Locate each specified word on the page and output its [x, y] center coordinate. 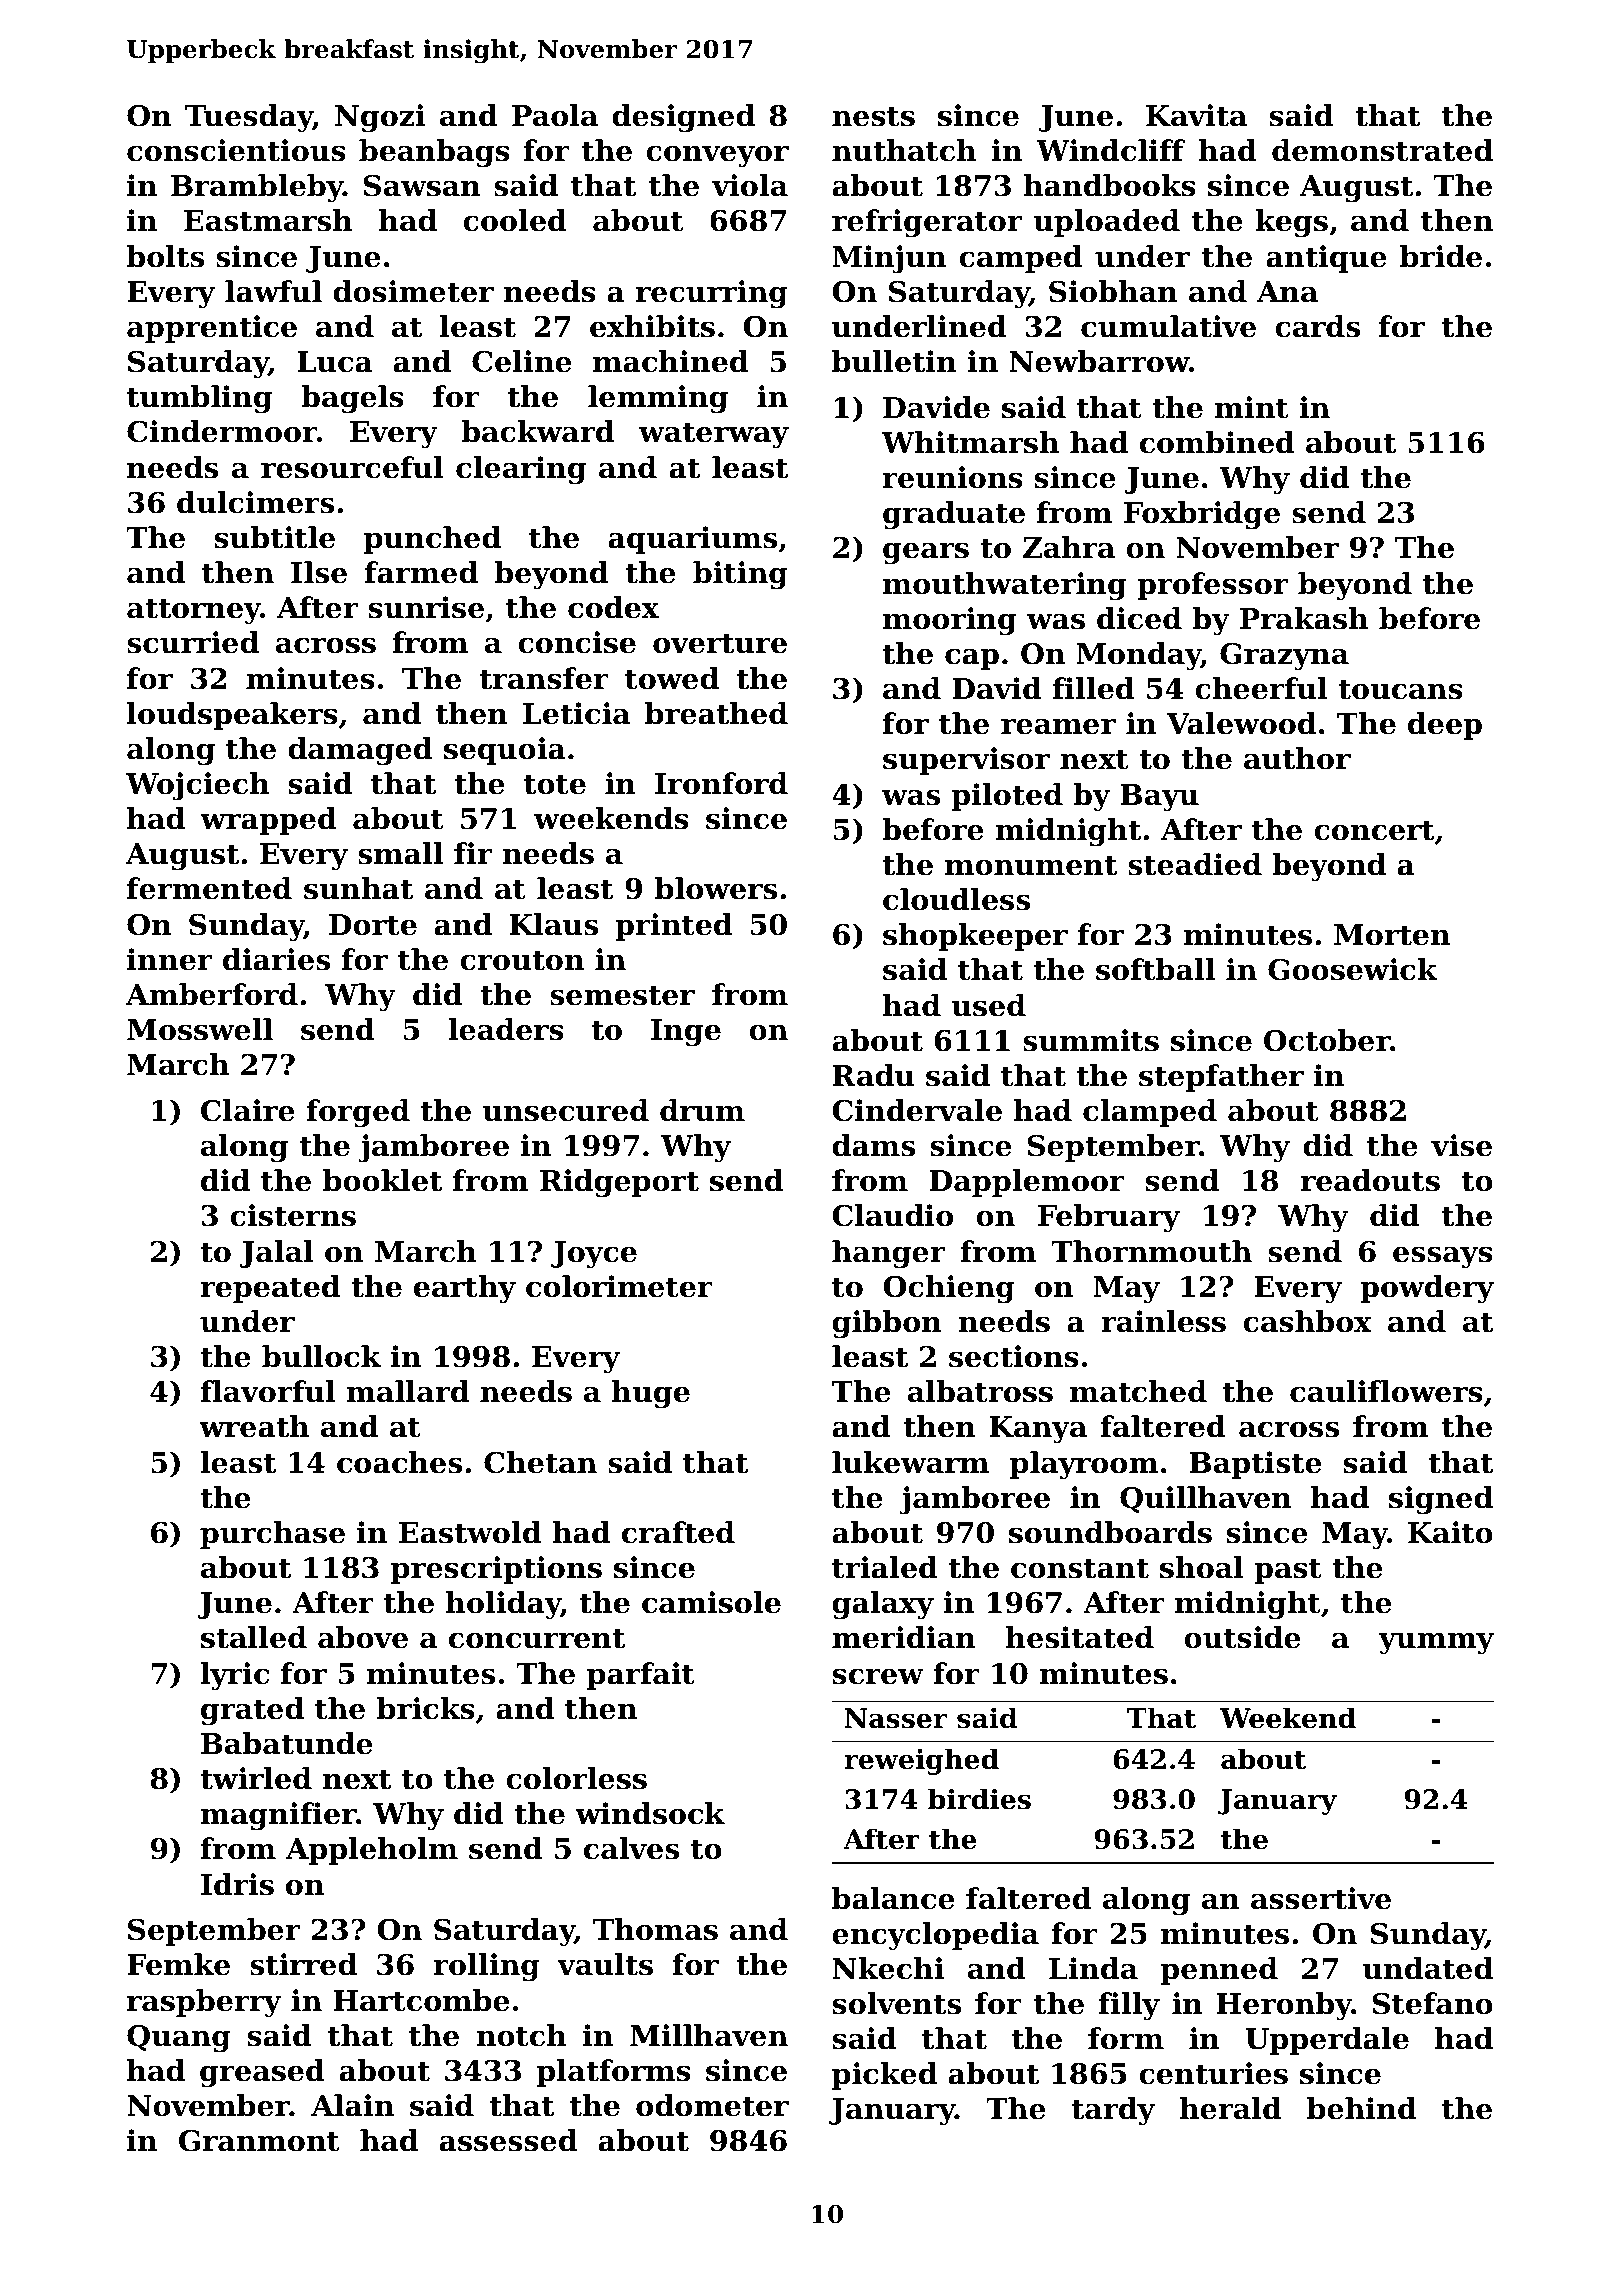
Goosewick [1352, 969]
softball [1155, 969]
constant [1080, 1568]
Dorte [373, 925]
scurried [193, 642]
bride [1441, 256]
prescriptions [496, 1570]
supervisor [966, 761]
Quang [179, 2039]
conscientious [236, 150]
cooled [515, 220]
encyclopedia [935, 1936]
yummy [1436, 1644]
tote [555, 784]
